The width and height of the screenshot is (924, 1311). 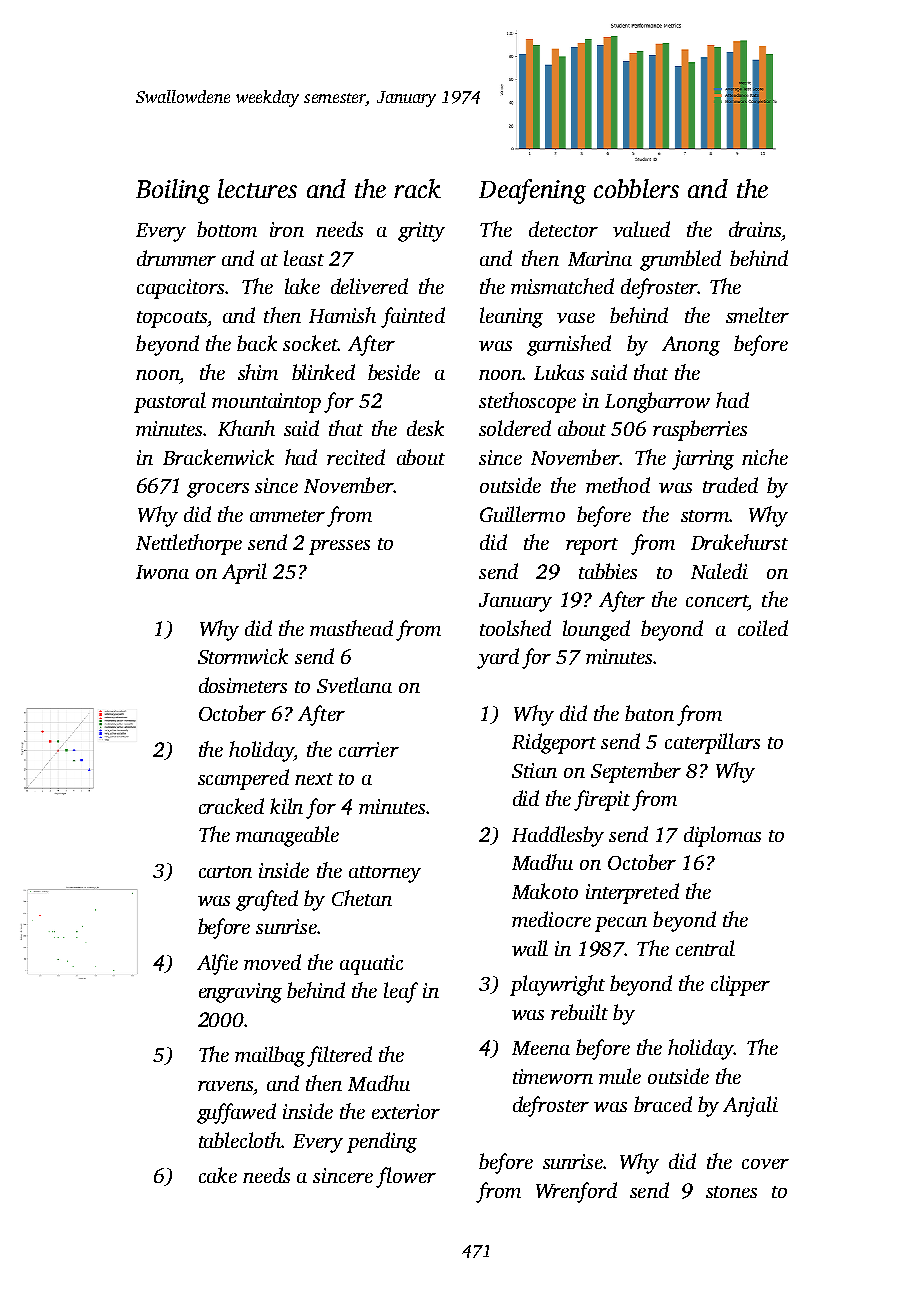 What do you see at coordinates (287, 836) in the screenshot?
I see `manageable` at bounding box center [287, 836].
